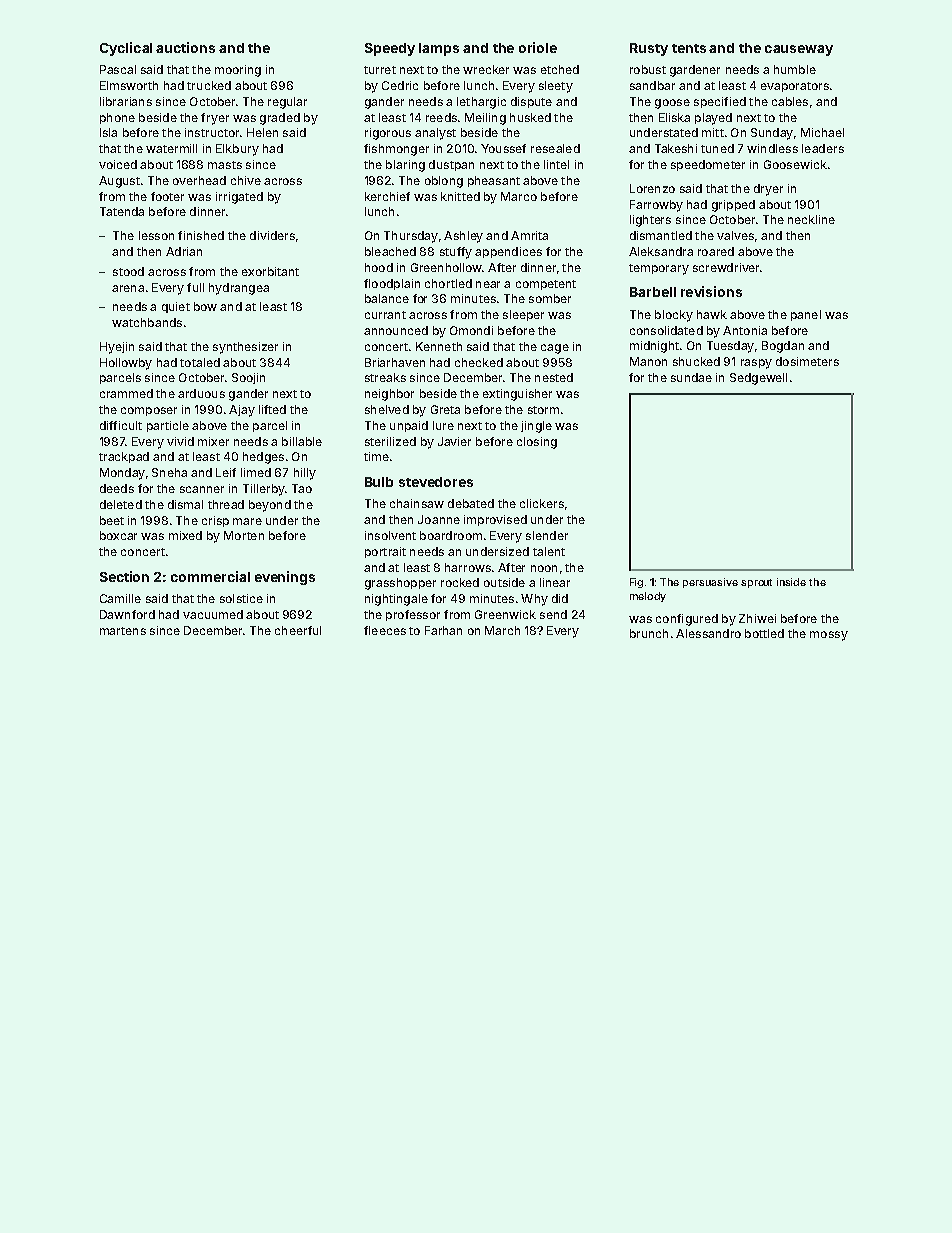 Image resolution: width=952 pixels, height=1233 pixels. I want to click on synthesizer, so click(245, 348).
